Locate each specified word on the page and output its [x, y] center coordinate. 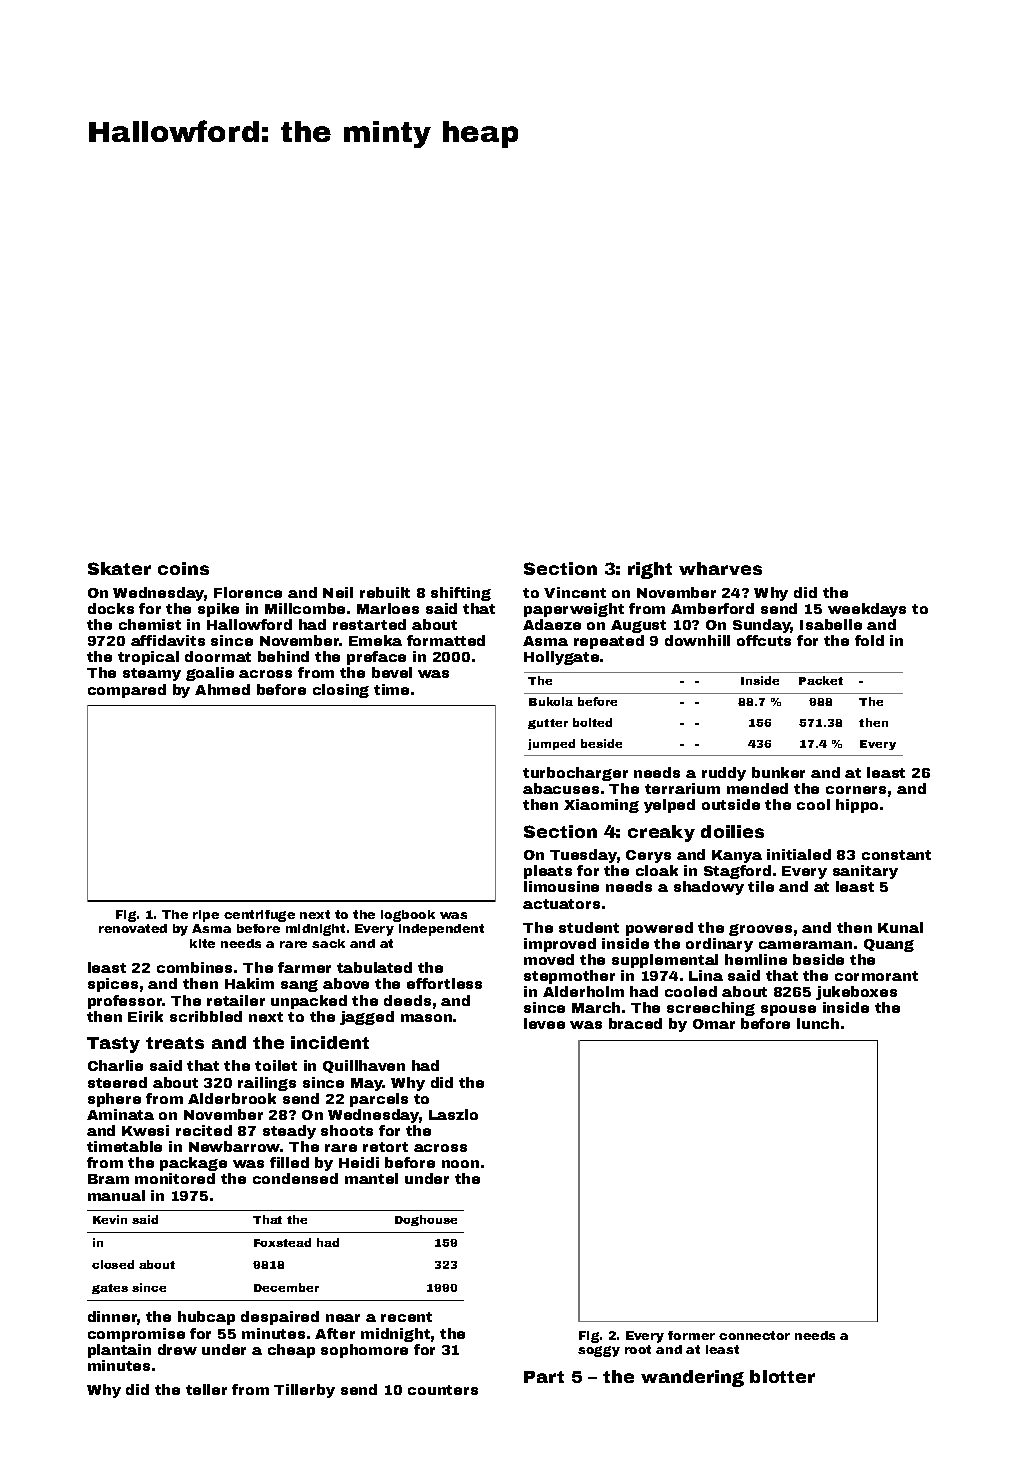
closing [341, 691]
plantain [119, 1351]
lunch [818, 1023]
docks [111, 608]
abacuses [561, 788]
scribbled [206, 1016]
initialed [799, 854]
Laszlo [453, 1114]
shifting [461, 594]
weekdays [867, 610]
